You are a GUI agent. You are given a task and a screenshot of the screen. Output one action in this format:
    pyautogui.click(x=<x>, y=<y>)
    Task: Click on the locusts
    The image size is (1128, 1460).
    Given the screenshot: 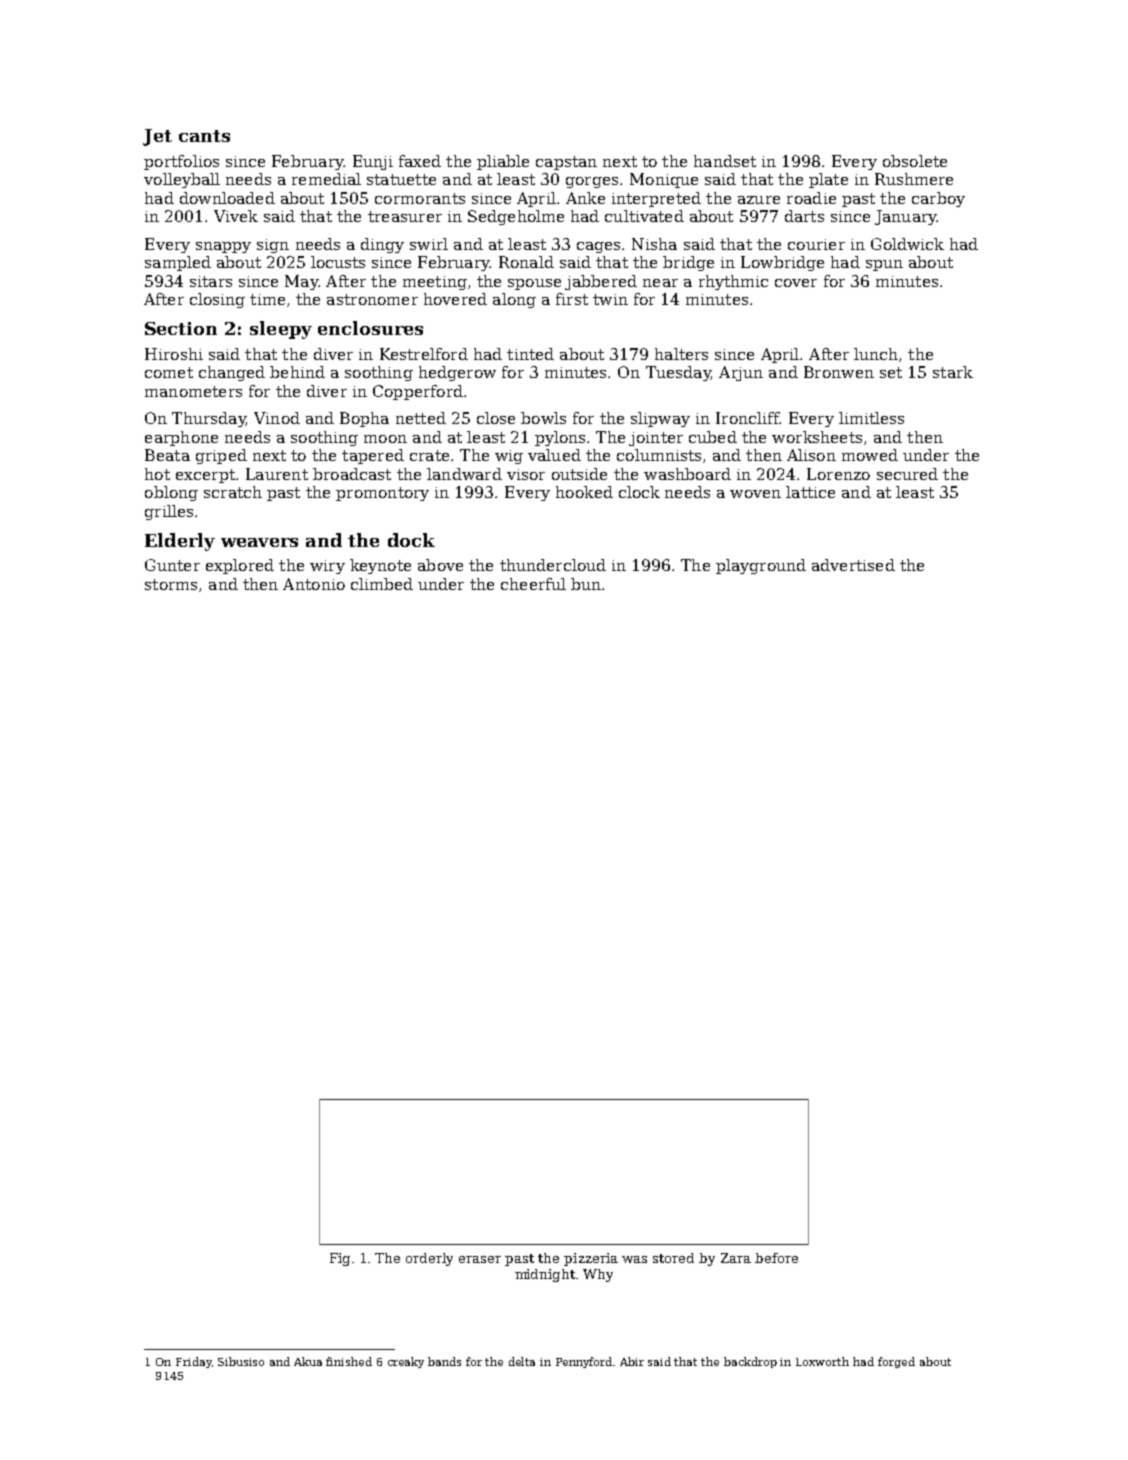 What is the action you would take?
    pyautogui.click(x=338, y=262)
